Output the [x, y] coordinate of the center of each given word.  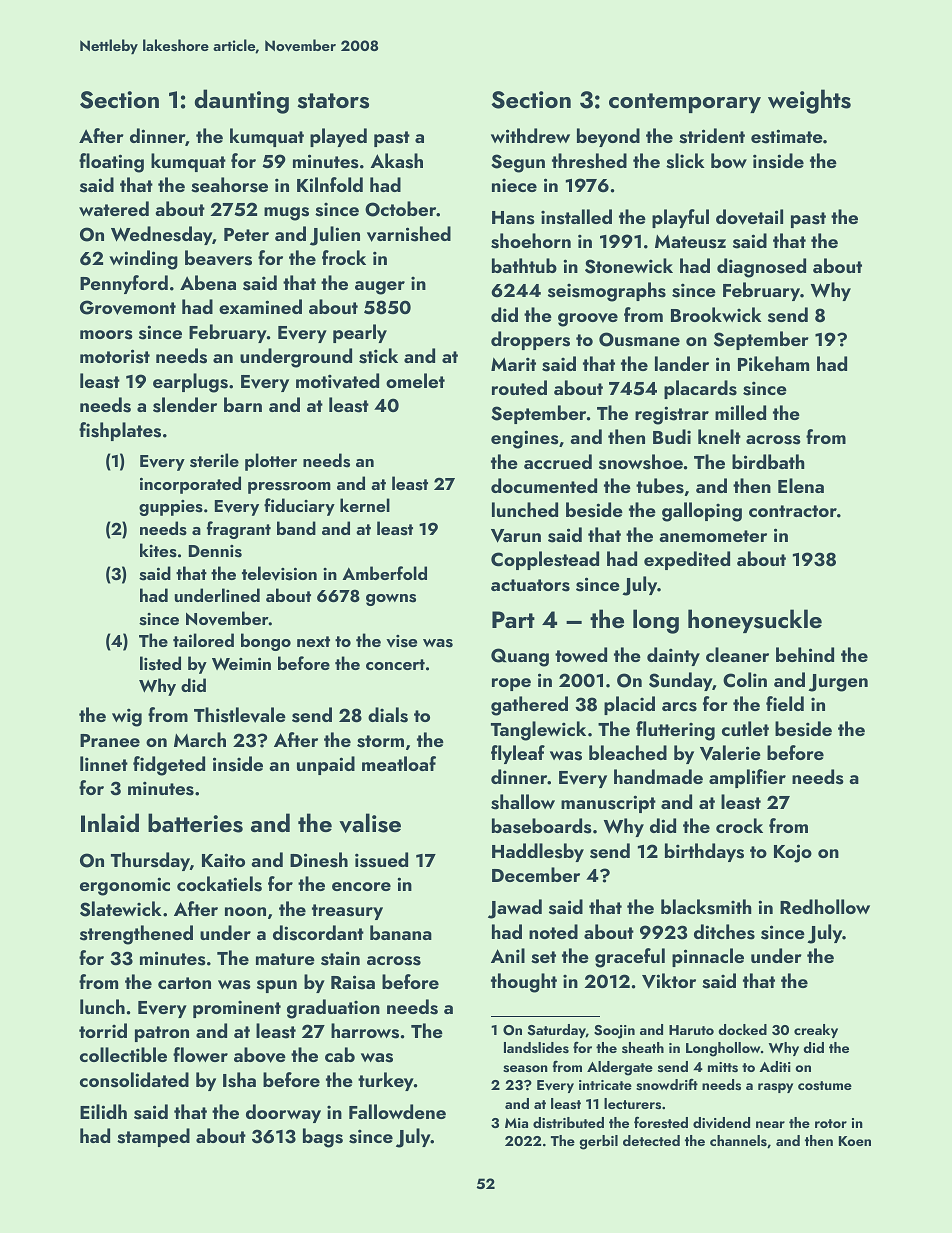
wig [127, 717]
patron [162, 1034]
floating [111, 163]
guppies [171, 508]
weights [809, 101]
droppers [530, 340]
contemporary [685, 103]
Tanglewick [538, 731]
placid [629, 705]
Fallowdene [397, 1111]
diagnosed [761, 268]
